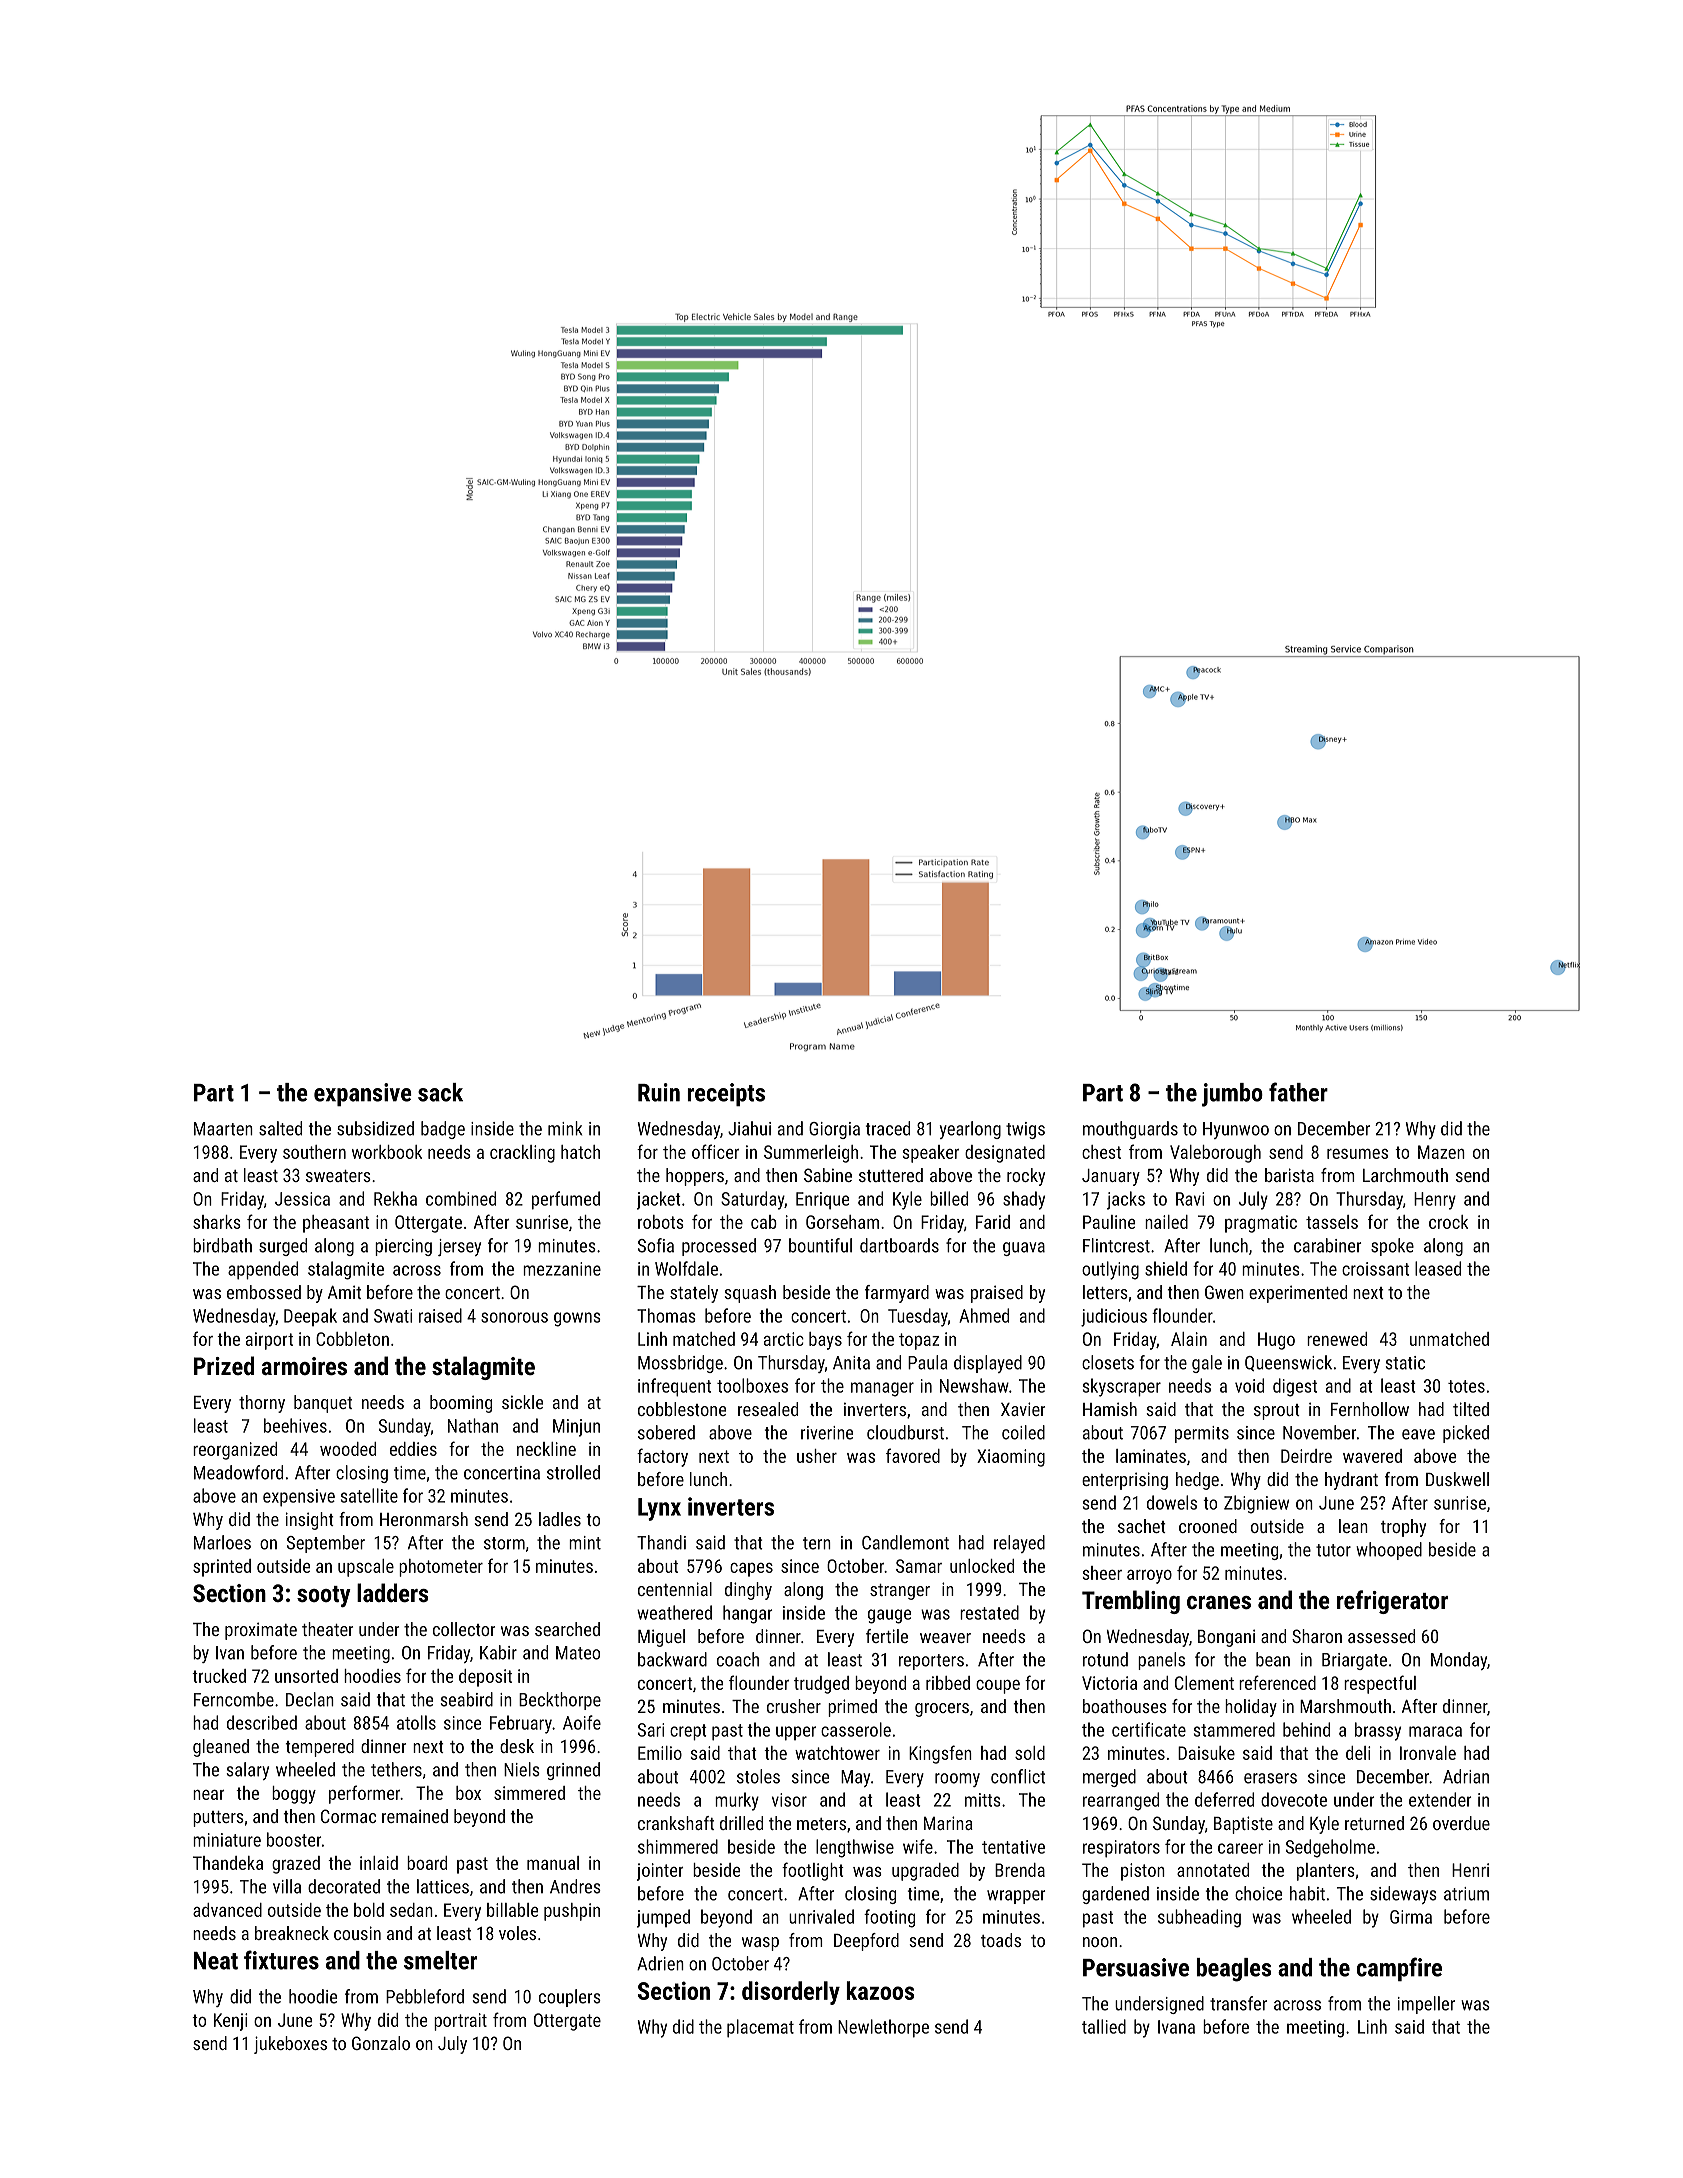  I want to click on Emilio, so click(660, 1753).
